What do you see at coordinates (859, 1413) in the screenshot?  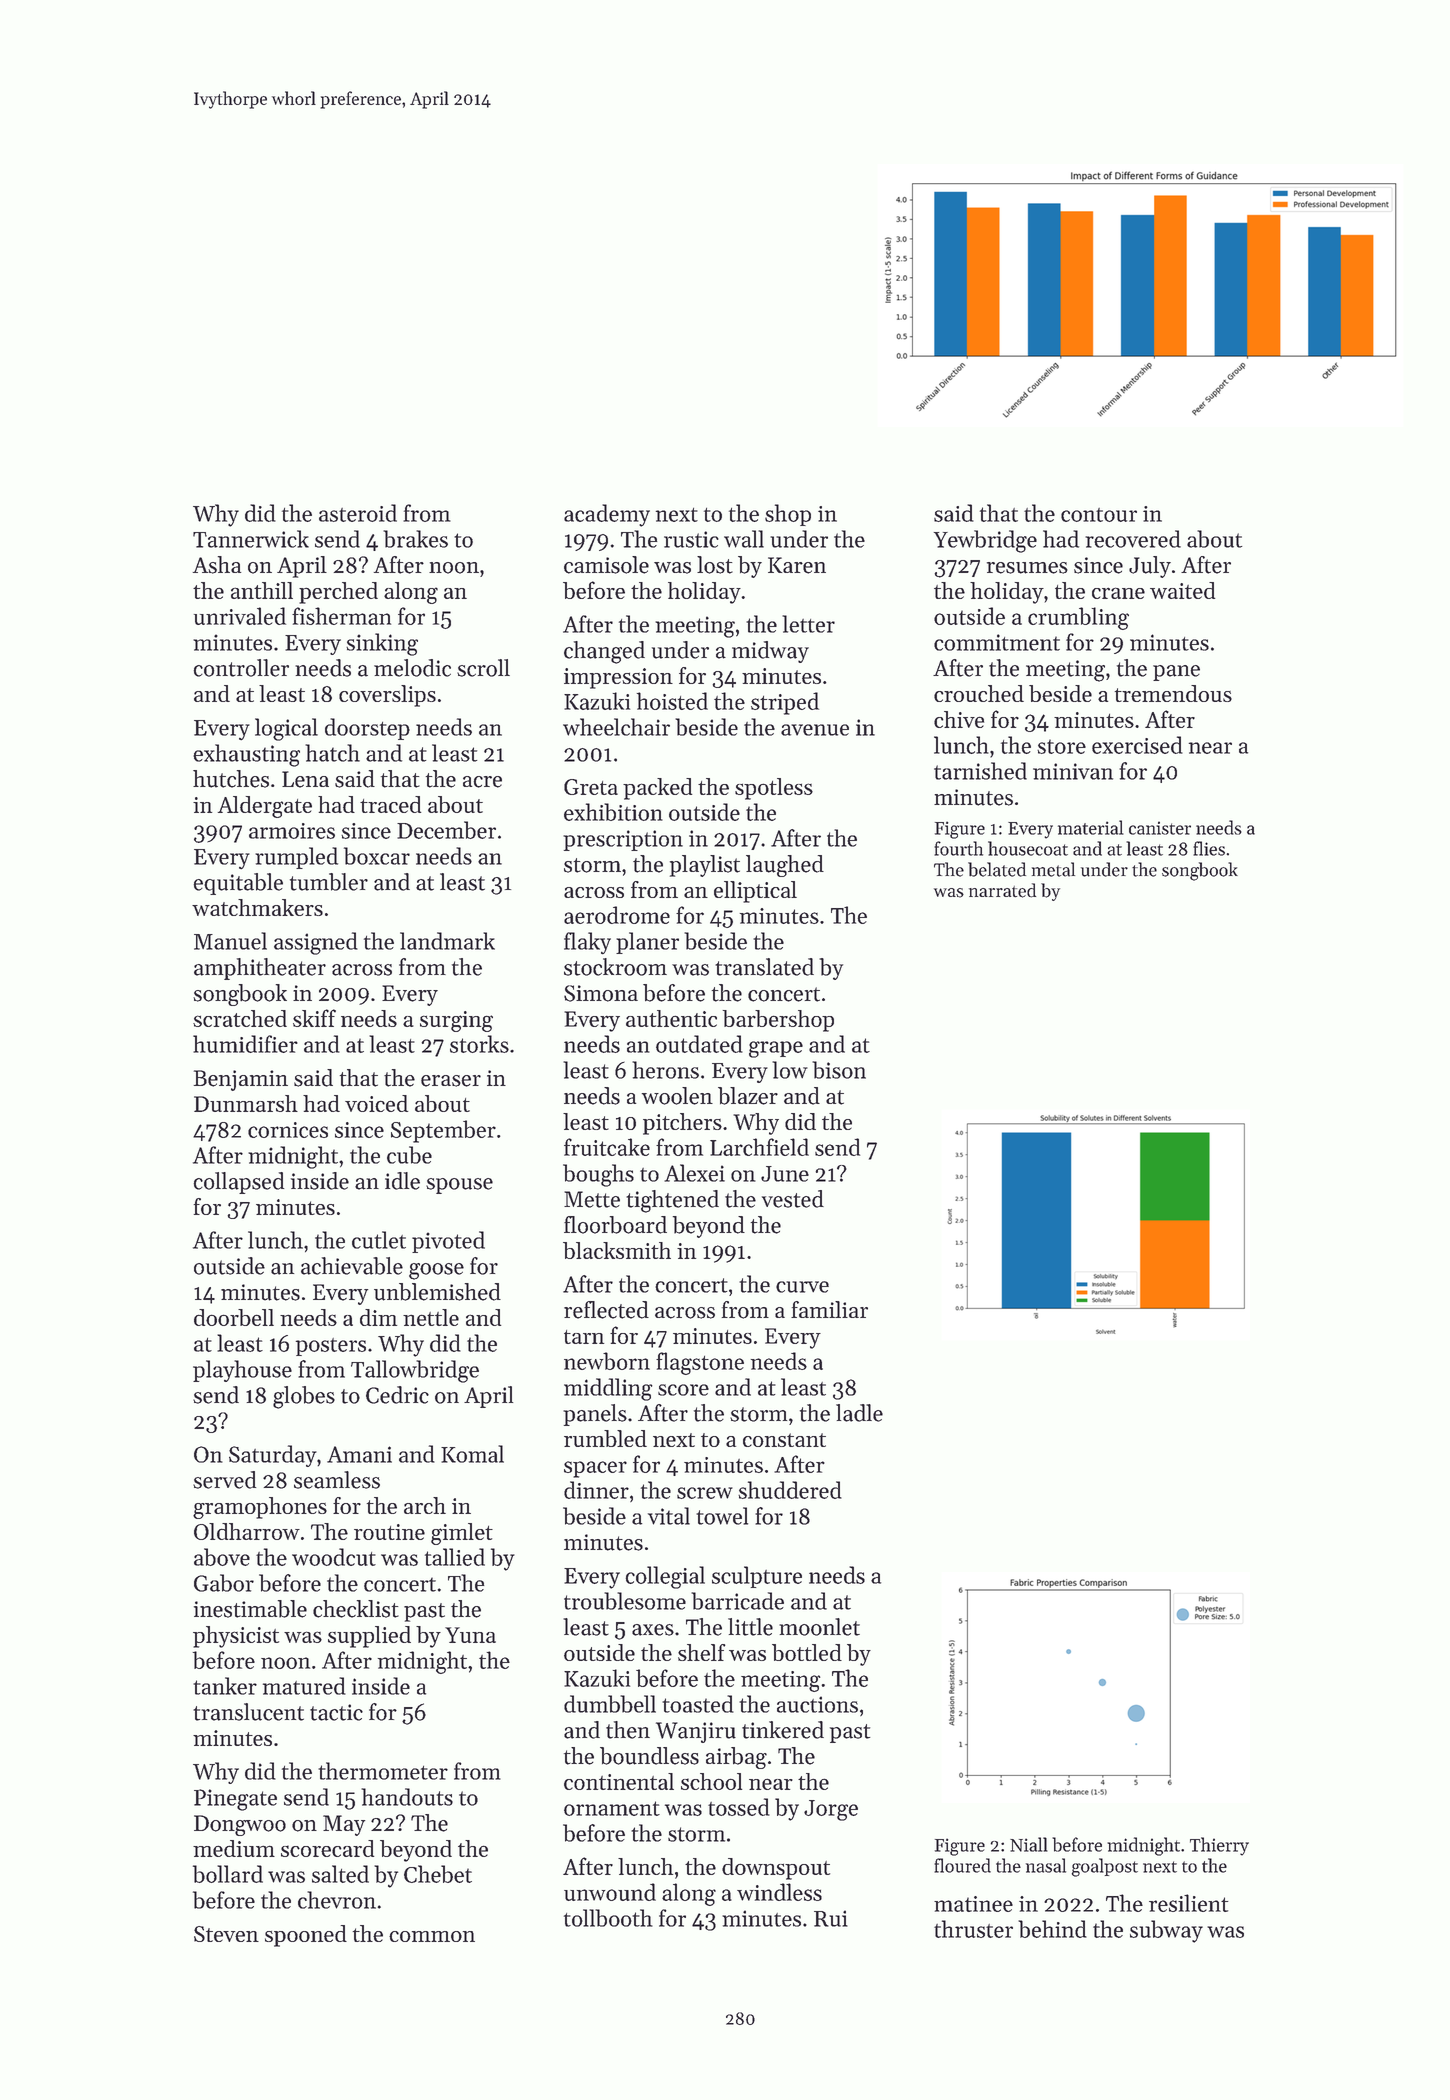 I see `ladle` at bounding box center [859, 1413].
